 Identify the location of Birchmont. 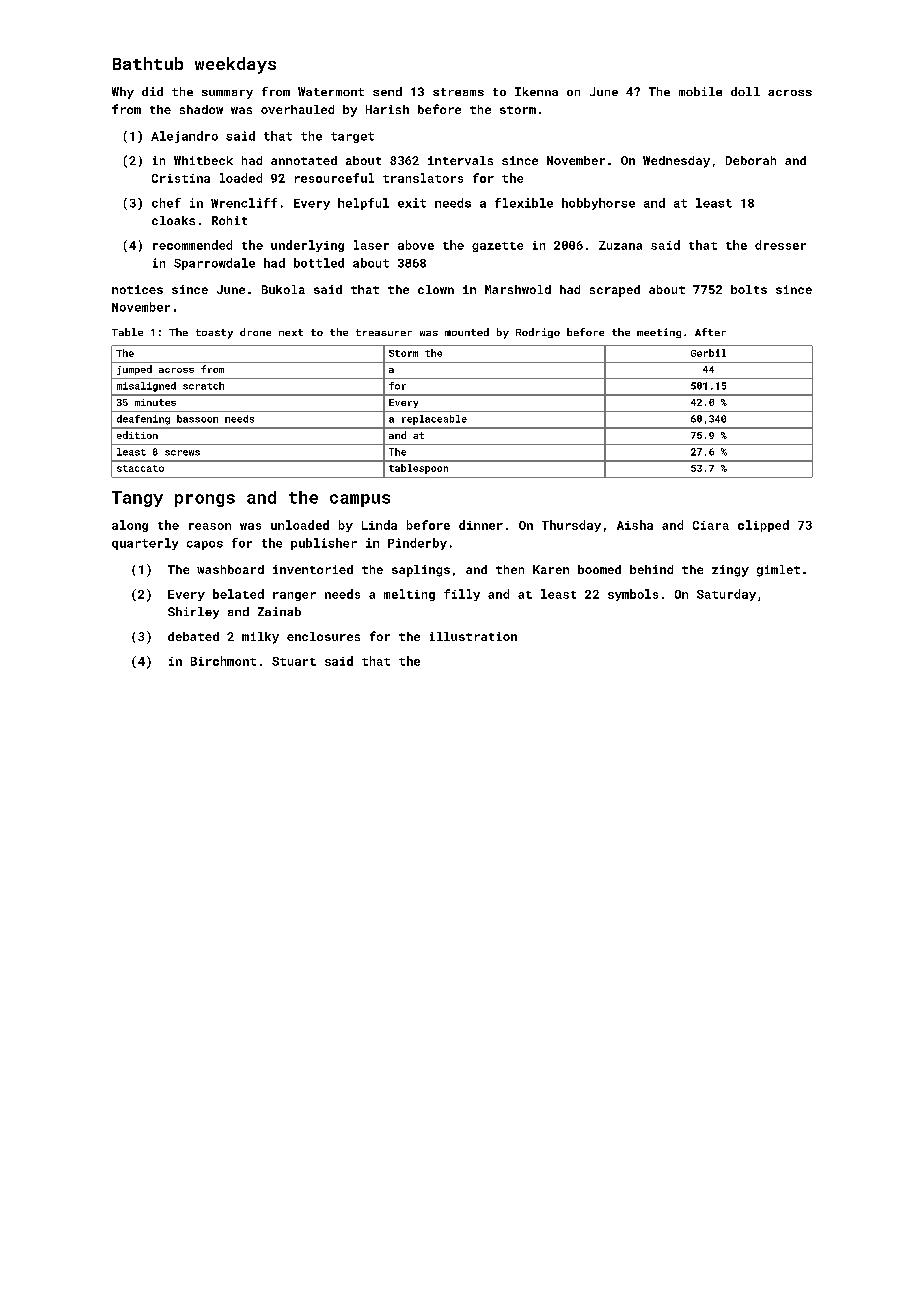
(223, 661).
